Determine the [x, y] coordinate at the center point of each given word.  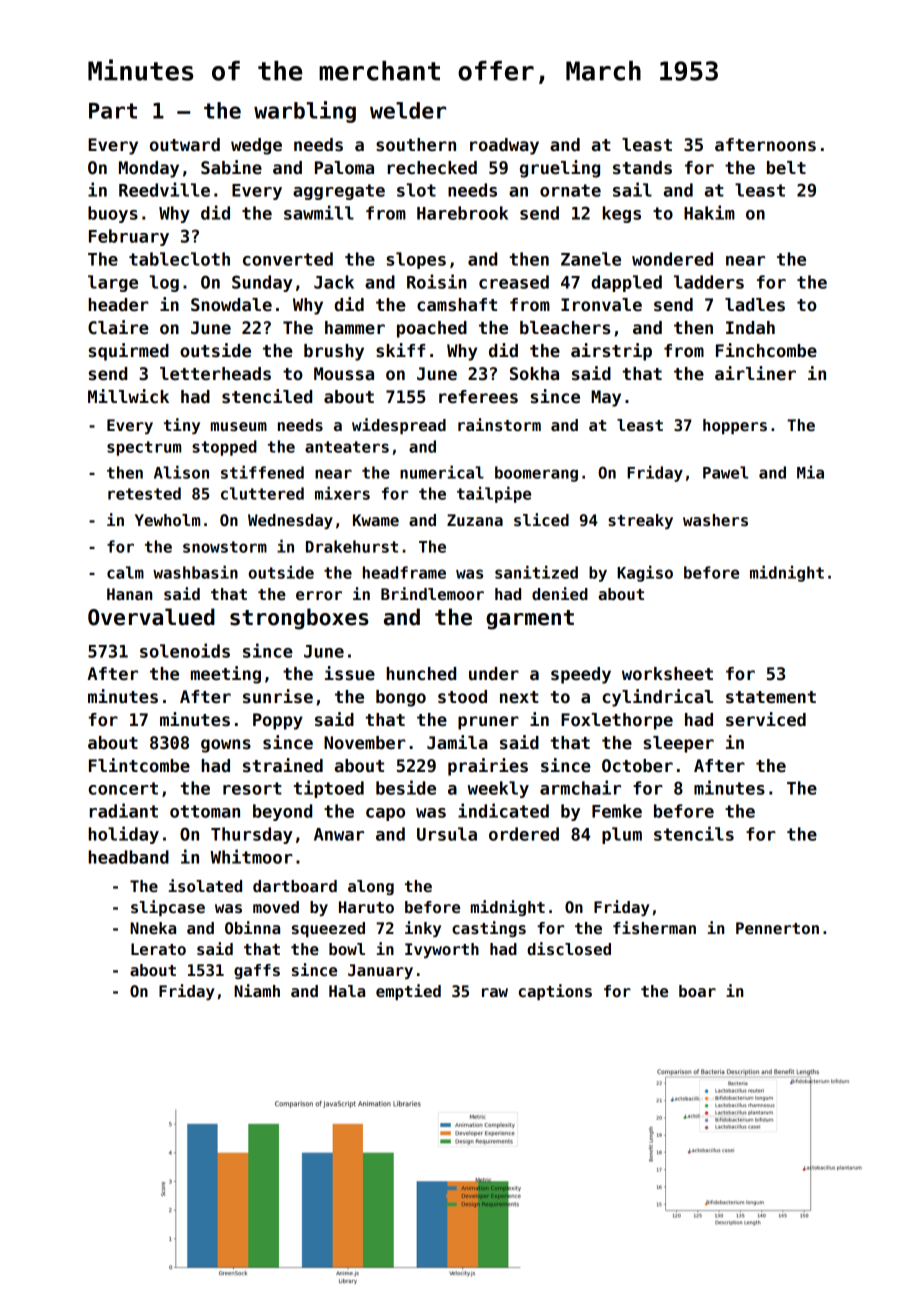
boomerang [536, 474]
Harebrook [462, 213]
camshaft [457, 305]
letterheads [215, 374]
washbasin [195, 572]
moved [276, 907]
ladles [755, 305]
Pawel [725, 472]
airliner [755, 373]
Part [113, 111]
